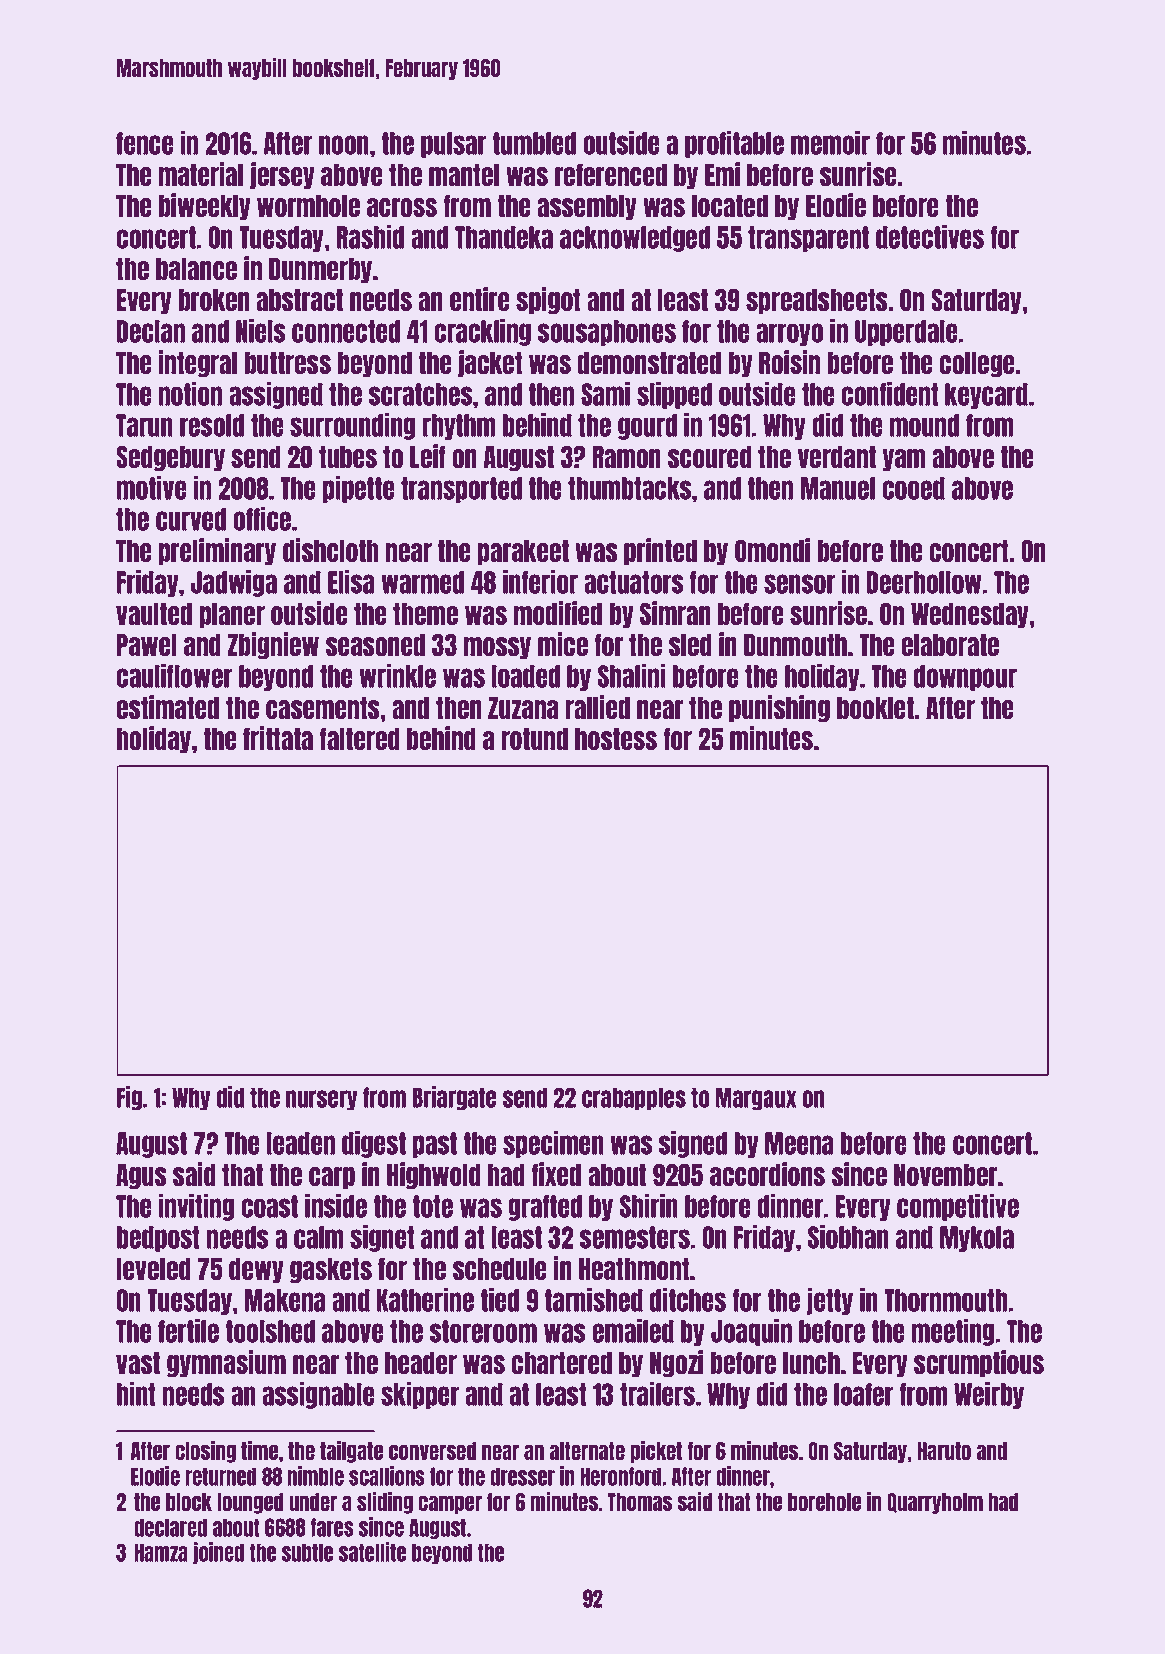  What do you see at coordinates (553, 1144) in the document?
I see `specimen` at bounding box center [553, 1144].
